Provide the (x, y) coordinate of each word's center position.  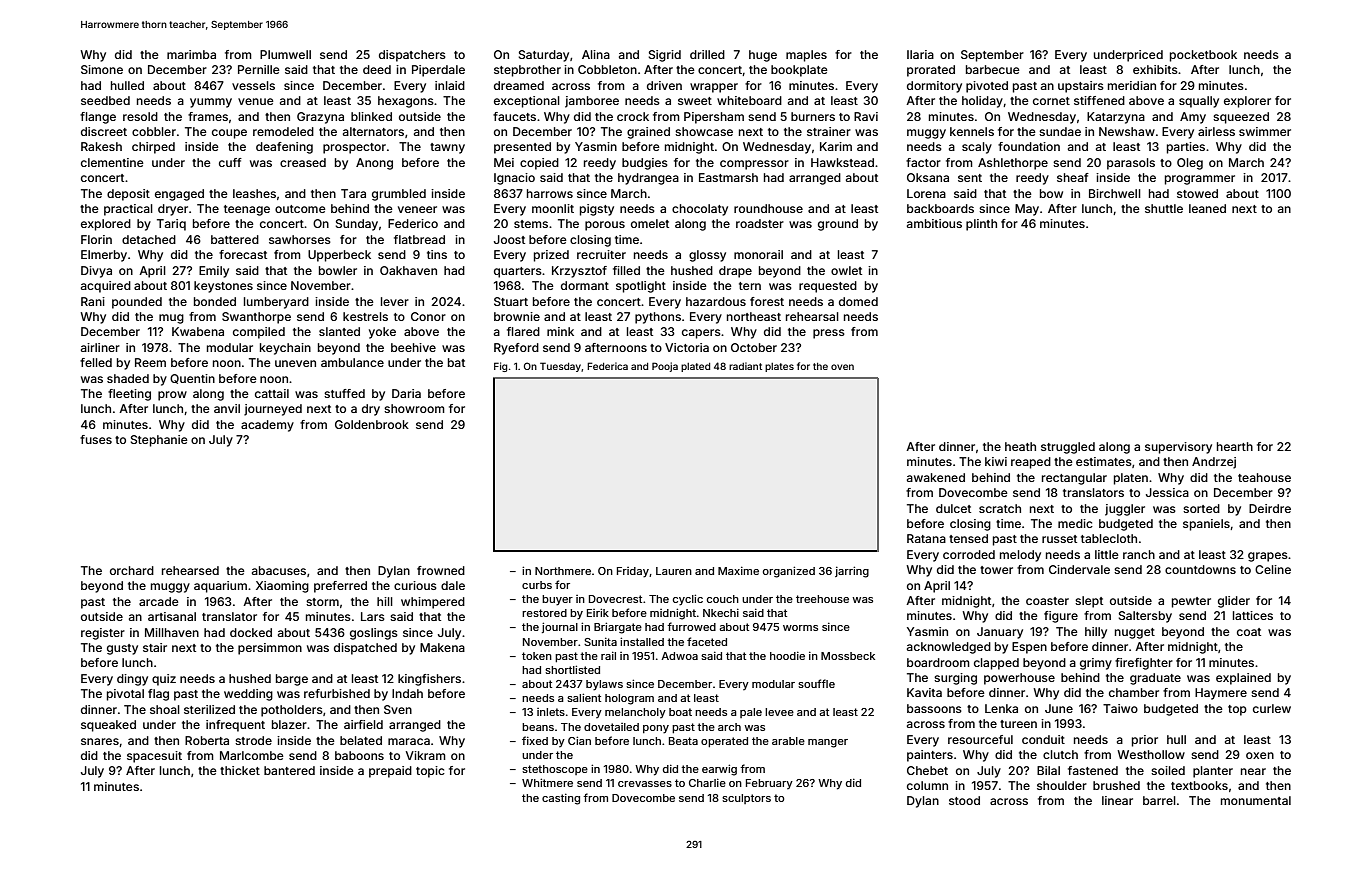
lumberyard (276, 303)
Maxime (738, 570)
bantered (289, 770)
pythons (658, 318)
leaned (1207, 208)
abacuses (279, 570)
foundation (1029, 146)
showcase (704, 131)
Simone (102, 69)
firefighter (1144, 664)
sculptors (746, 799)
